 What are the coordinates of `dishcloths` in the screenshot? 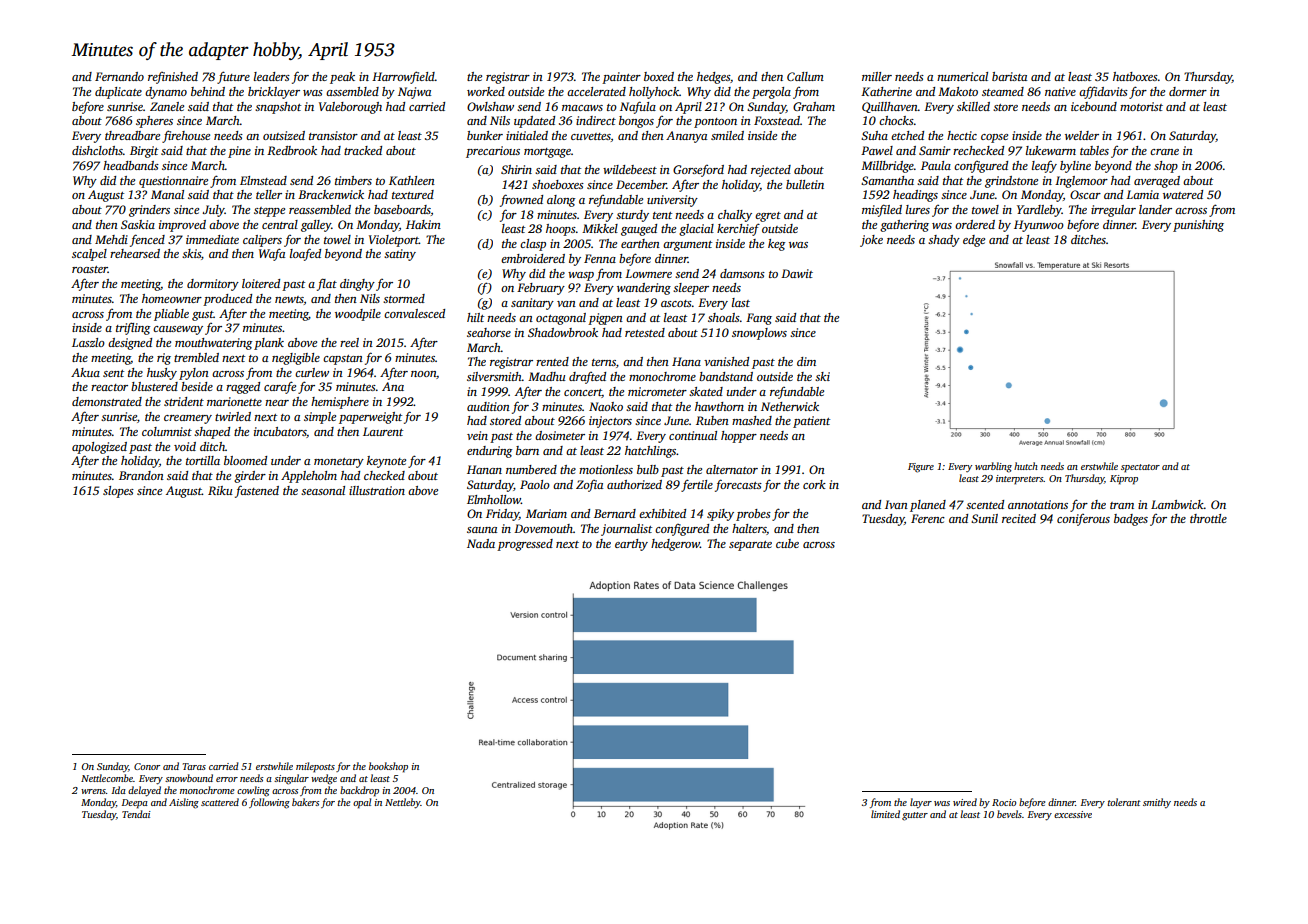 It's located at (97, 150).
